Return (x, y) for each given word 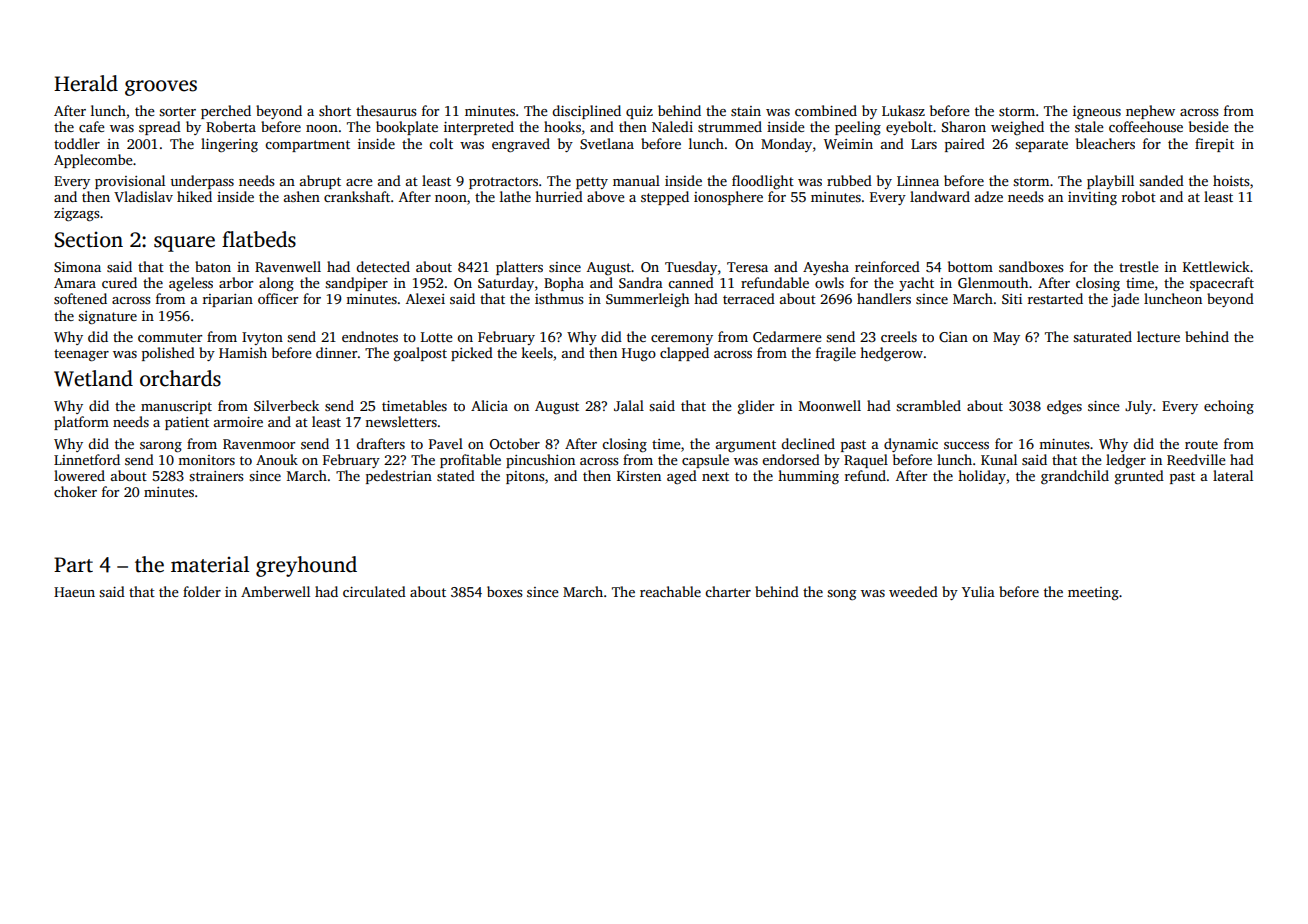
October (515, 443)
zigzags (76, 215)
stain (746, 111)
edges (1064, 407)
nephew (1150, 112)
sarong (161, 447)
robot (1139, 196)
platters (519, 268)
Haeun (74, 592)
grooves (161, 88)
